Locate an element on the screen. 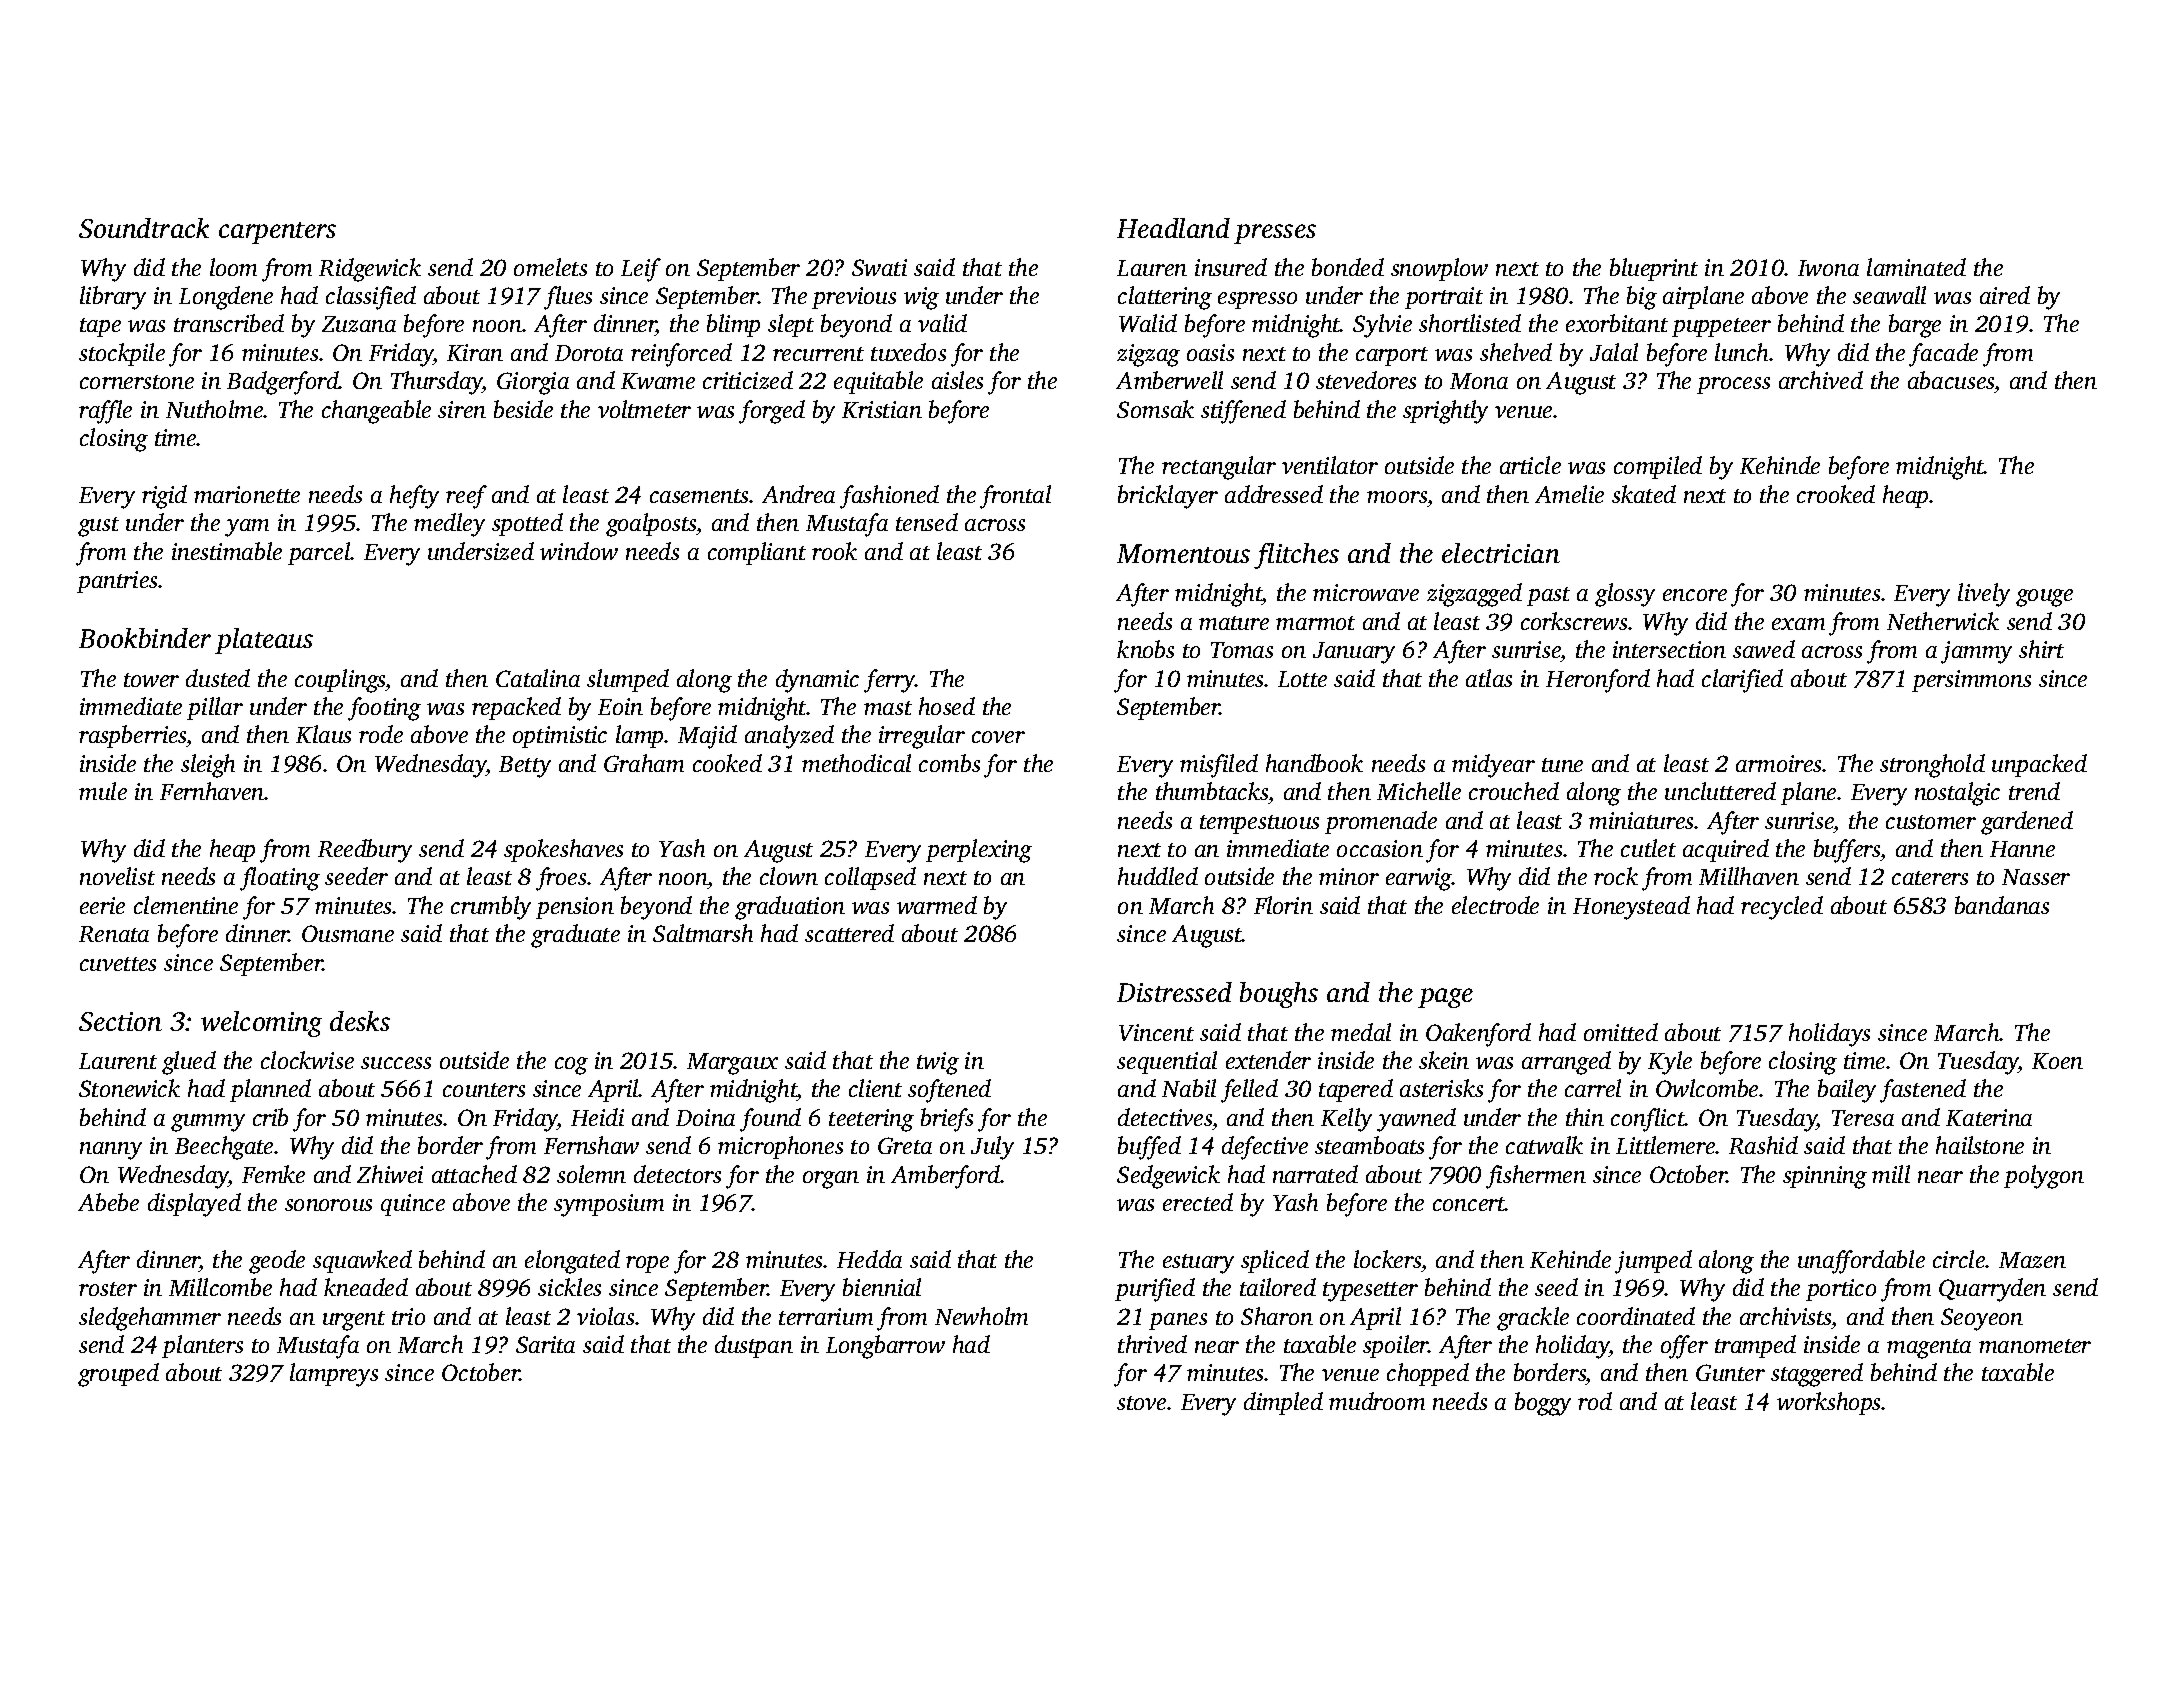 This screenshot has width=2178, height=1683. workshops is located at coordinates (1829, 1403).
